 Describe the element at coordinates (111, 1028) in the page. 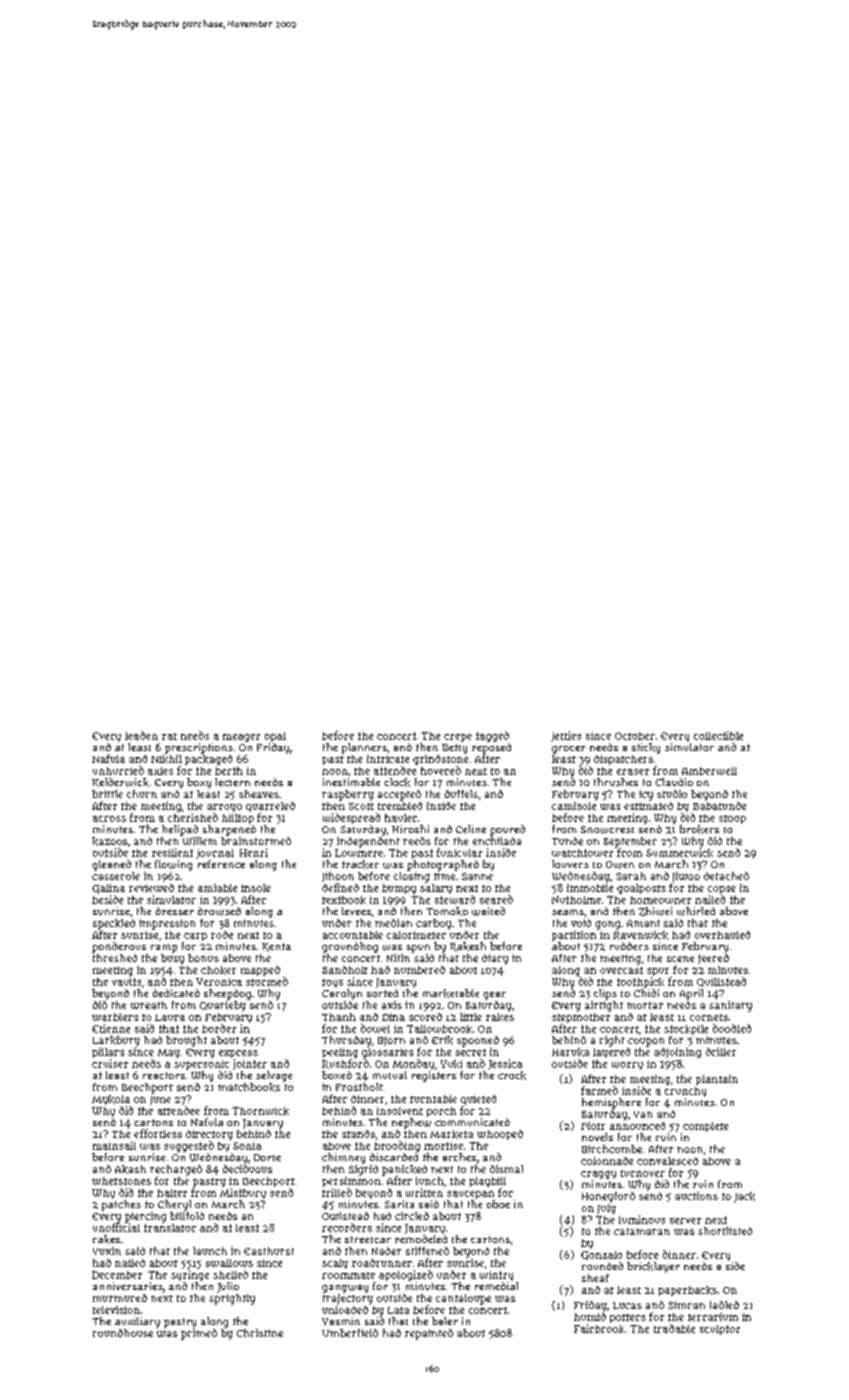

I see `Etienne` at that location.
